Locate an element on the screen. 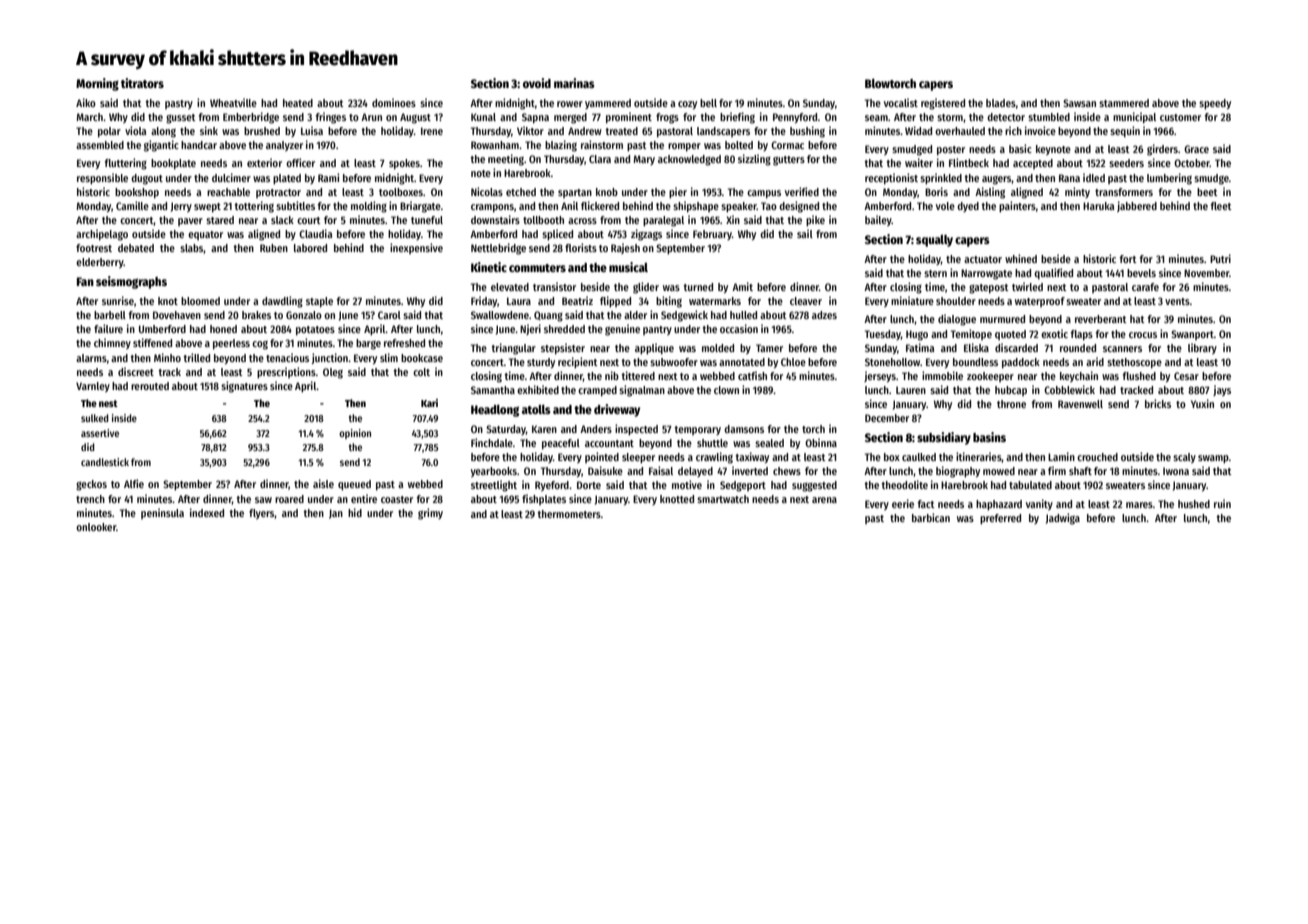  barbican is located at coordinates (931, 517).
